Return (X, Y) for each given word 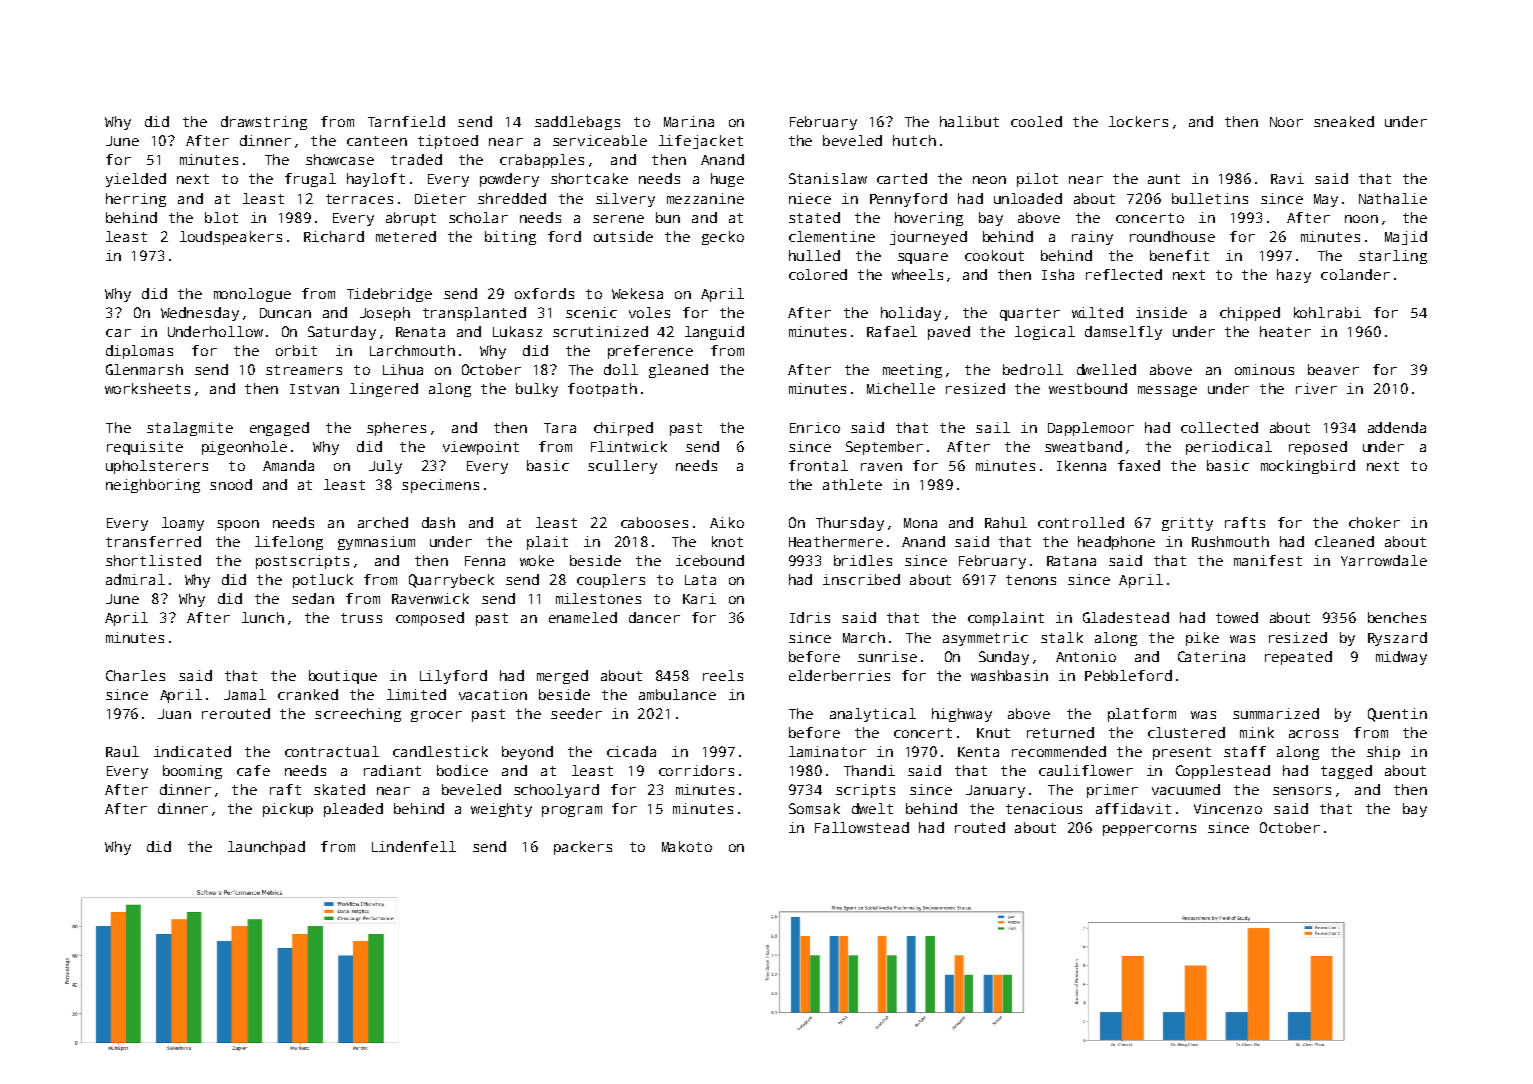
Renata (420, 332)
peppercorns (1149, 830)
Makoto (687, 846)
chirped (623, 429)
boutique (343, 677)
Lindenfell (414, 846)
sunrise (887, 656)
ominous (1264, 369)
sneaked (1344, 121)
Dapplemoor (1091, 429)
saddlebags (577, 123)
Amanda (288, 465)
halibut (969, 121)
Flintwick (629, 446)
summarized (1276, 713)
